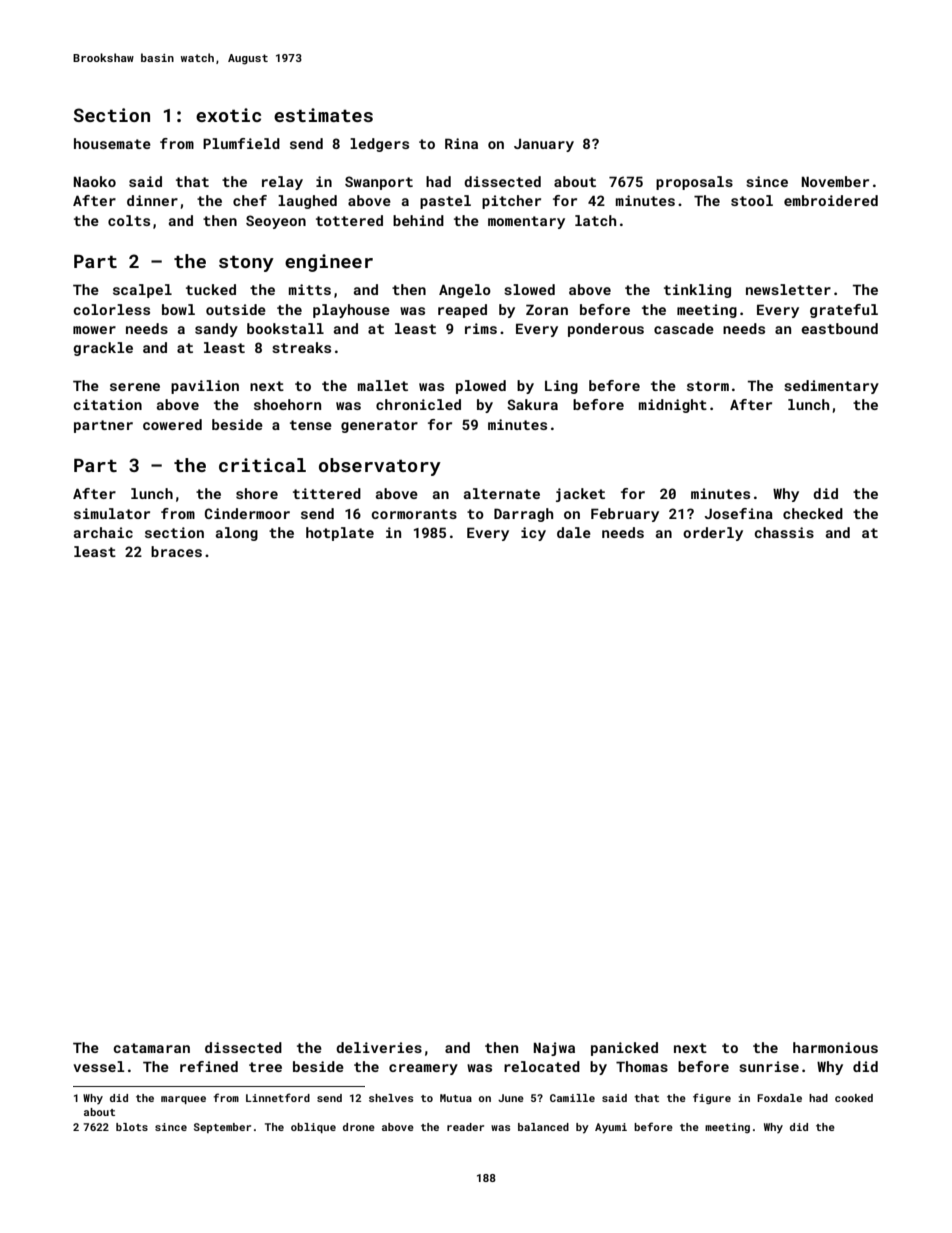 The width and height of the screenshot is (952, 1233). What do you see at coordinates (713, 534) in the screenshot?
I see `orderly` at bounding box center [713, 534].
